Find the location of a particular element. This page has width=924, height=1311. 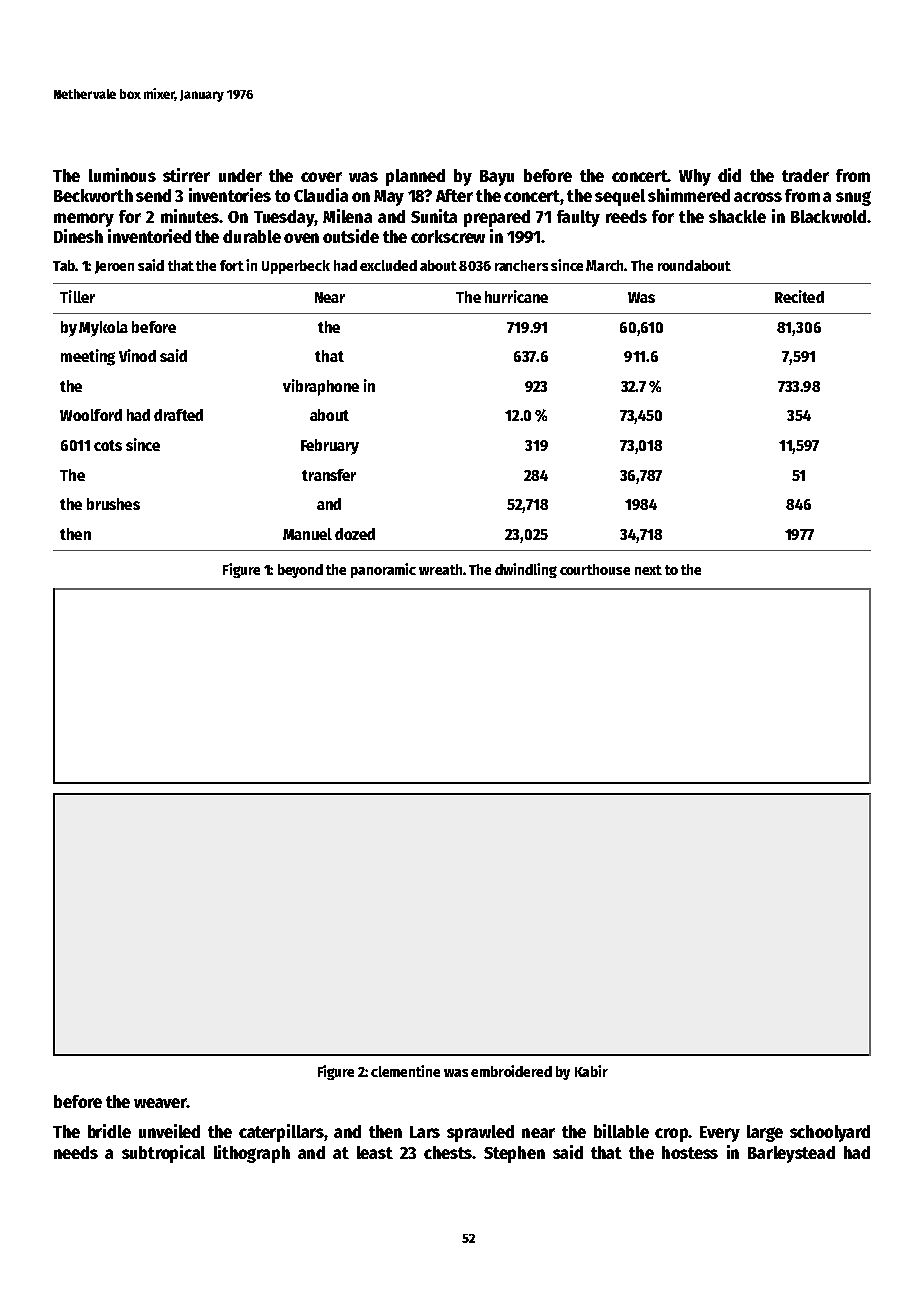

weaver is located at coordinates (160, 1103).
